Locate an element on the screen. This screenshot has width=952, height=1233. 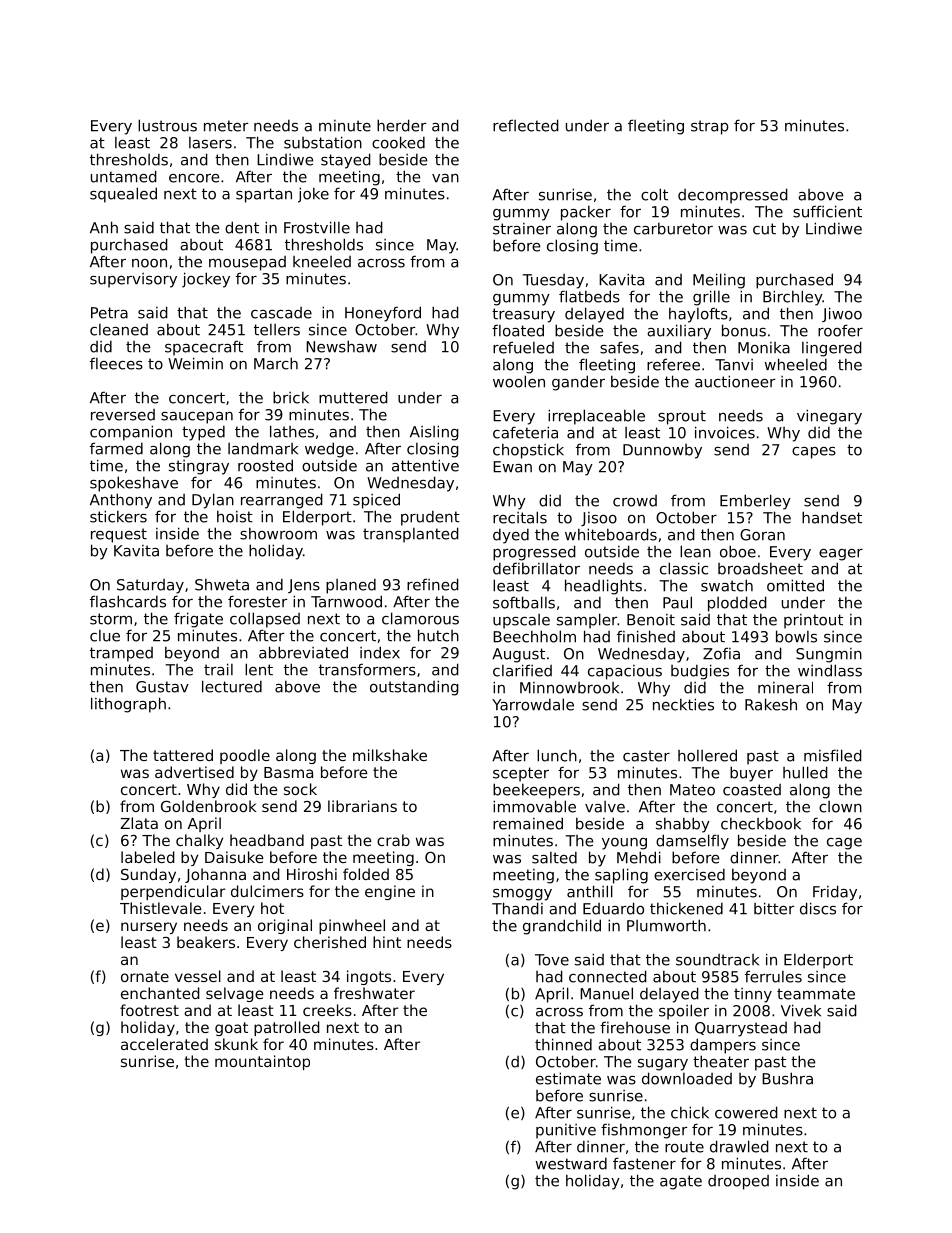
Yarrowdale is located at coordinates (533, 704).
